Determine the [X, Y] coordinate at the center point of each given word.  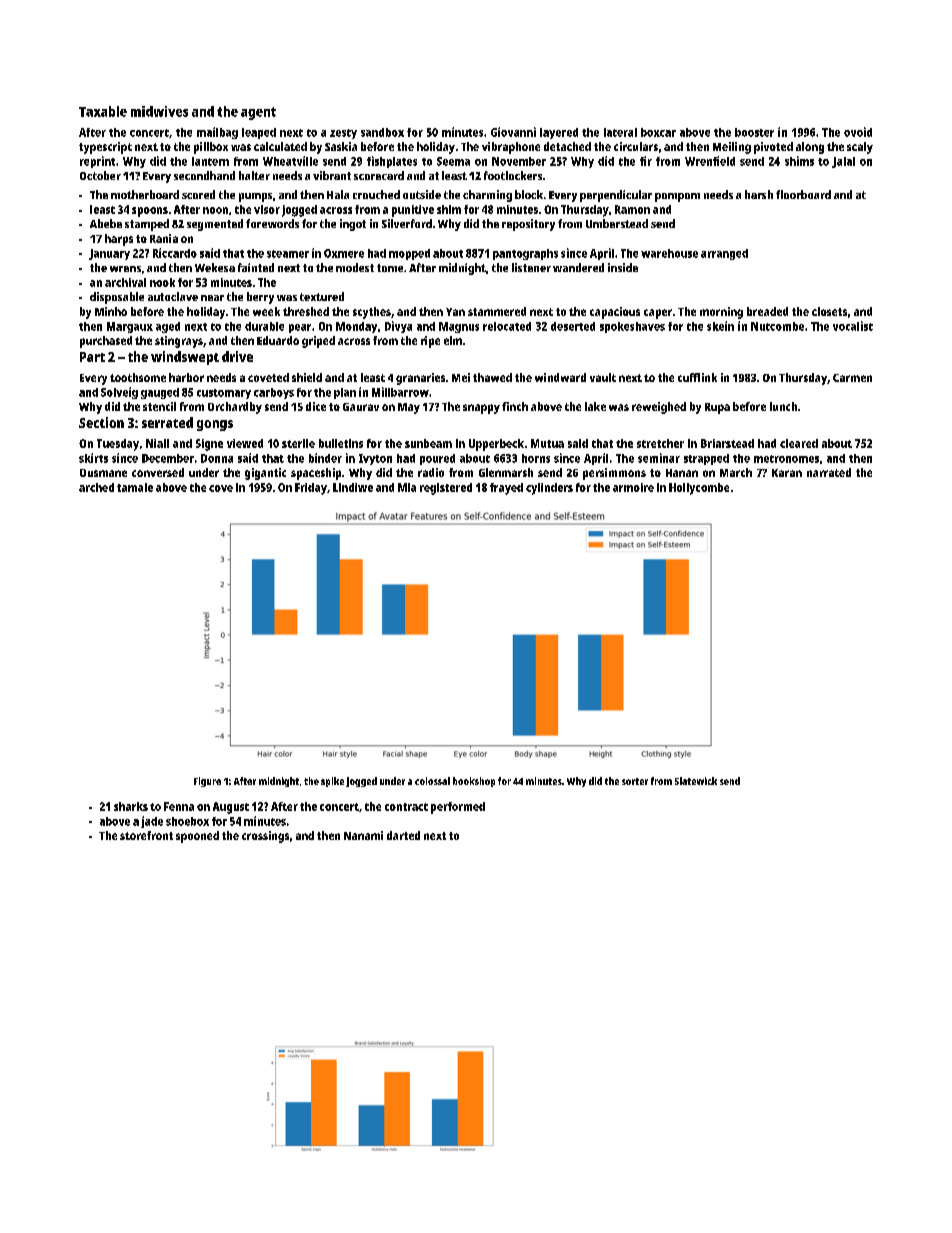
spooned [197, 837]
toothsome [138, 377]
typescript [105, 148]
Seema [453, 161]
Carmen [852, 378]
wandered [578, 267]
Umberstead [617, 223]
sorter [635, 781]
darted [403, 835]
